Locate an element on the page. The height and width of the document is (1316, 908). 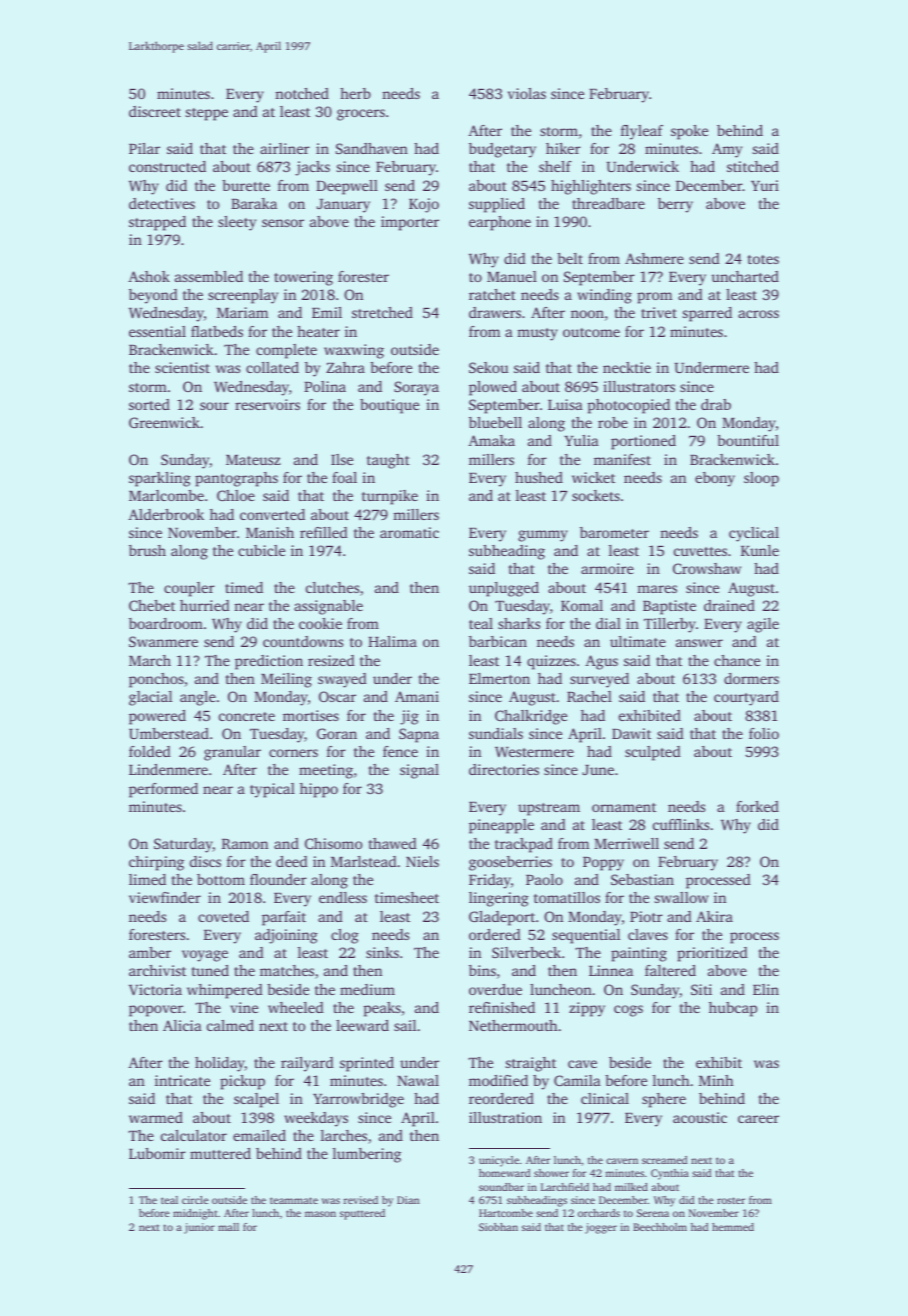
ornament is located at coordinates (624, 807).
